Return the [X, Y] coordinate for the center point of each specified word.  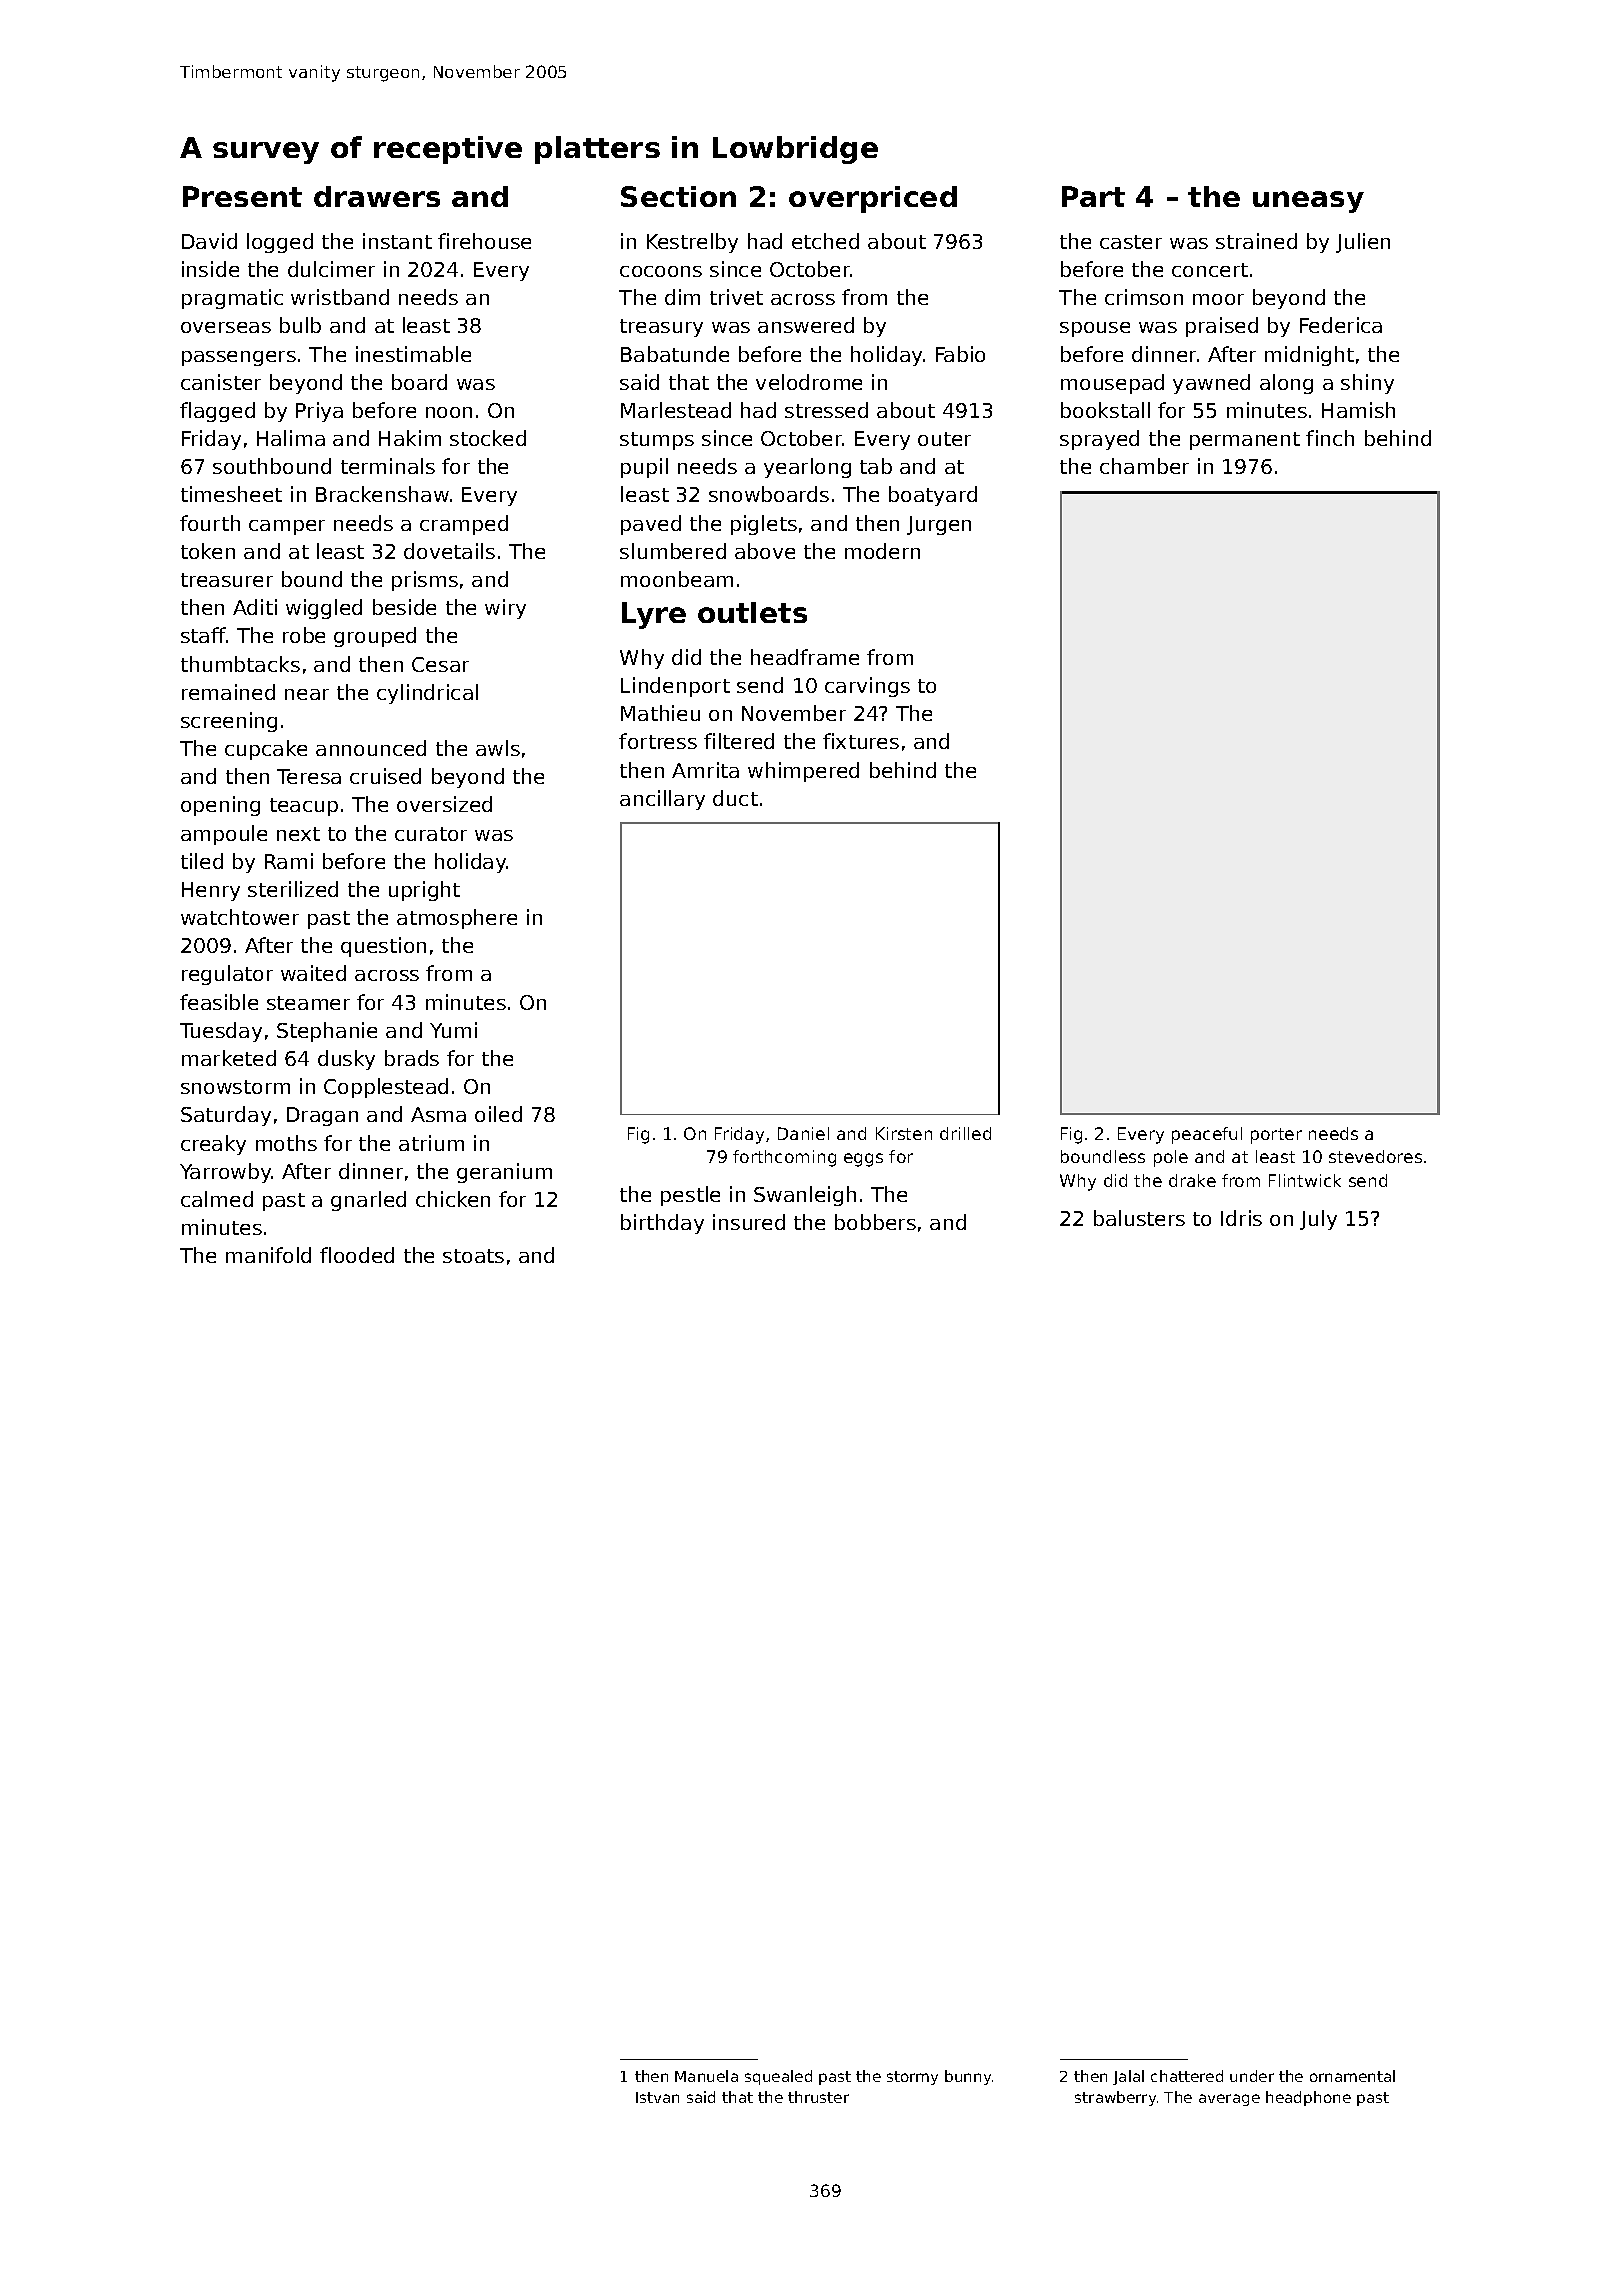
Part [1093, 196]
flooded [357, 1255]
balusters [1139, 1218]
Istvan [657, 2097]
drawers [377, 196]
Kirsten [904, 1133]
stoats [473, 1256]
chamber [1144, 466]
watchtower [240, 917]
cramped [464, 525]
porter [1276, 1136]
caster [1131, 242]
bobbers [875, 1222]
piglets [764, 525]
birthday [662, 1224]
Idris [1241, 1218]
